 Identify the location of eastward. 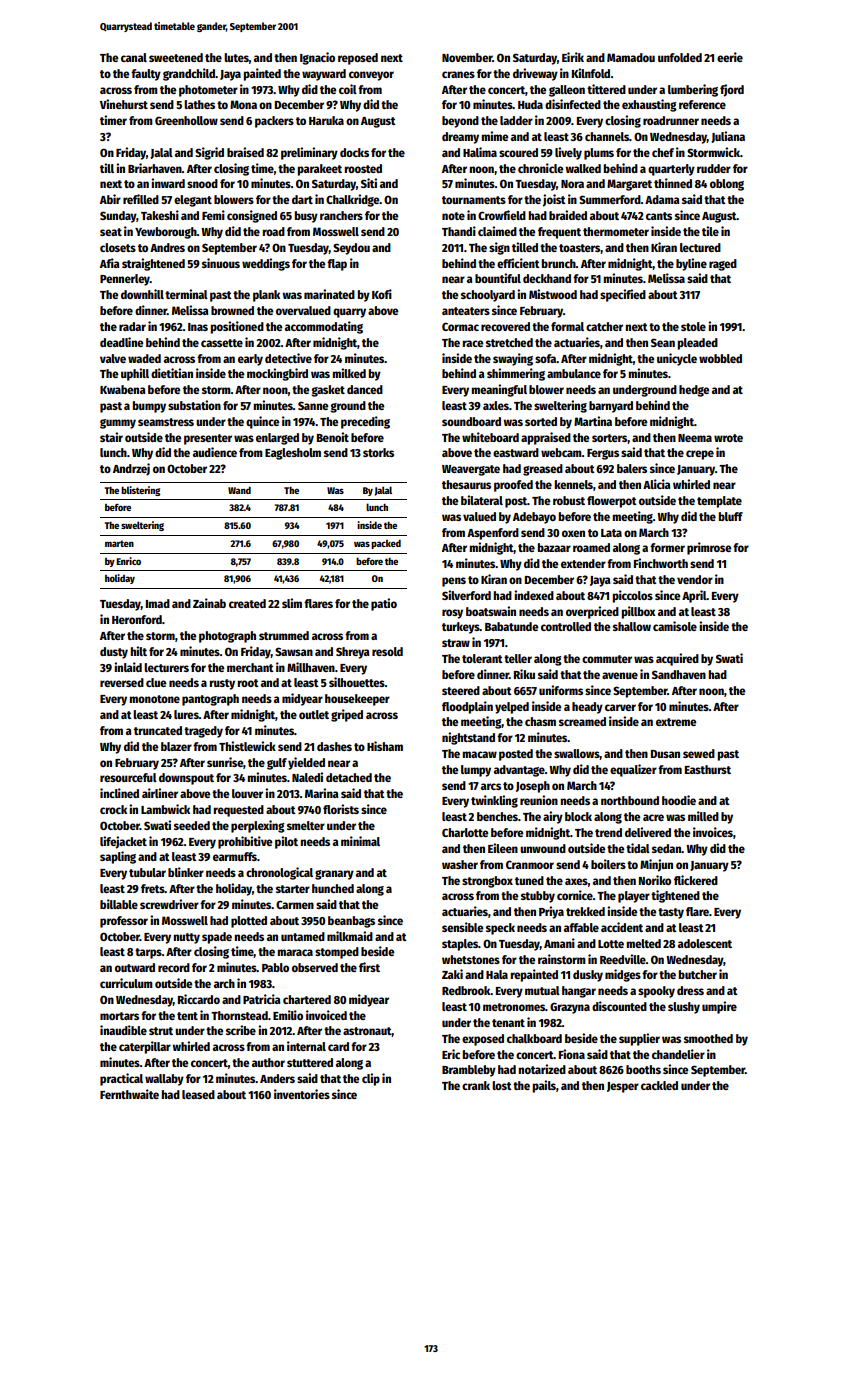
(516, 452).
